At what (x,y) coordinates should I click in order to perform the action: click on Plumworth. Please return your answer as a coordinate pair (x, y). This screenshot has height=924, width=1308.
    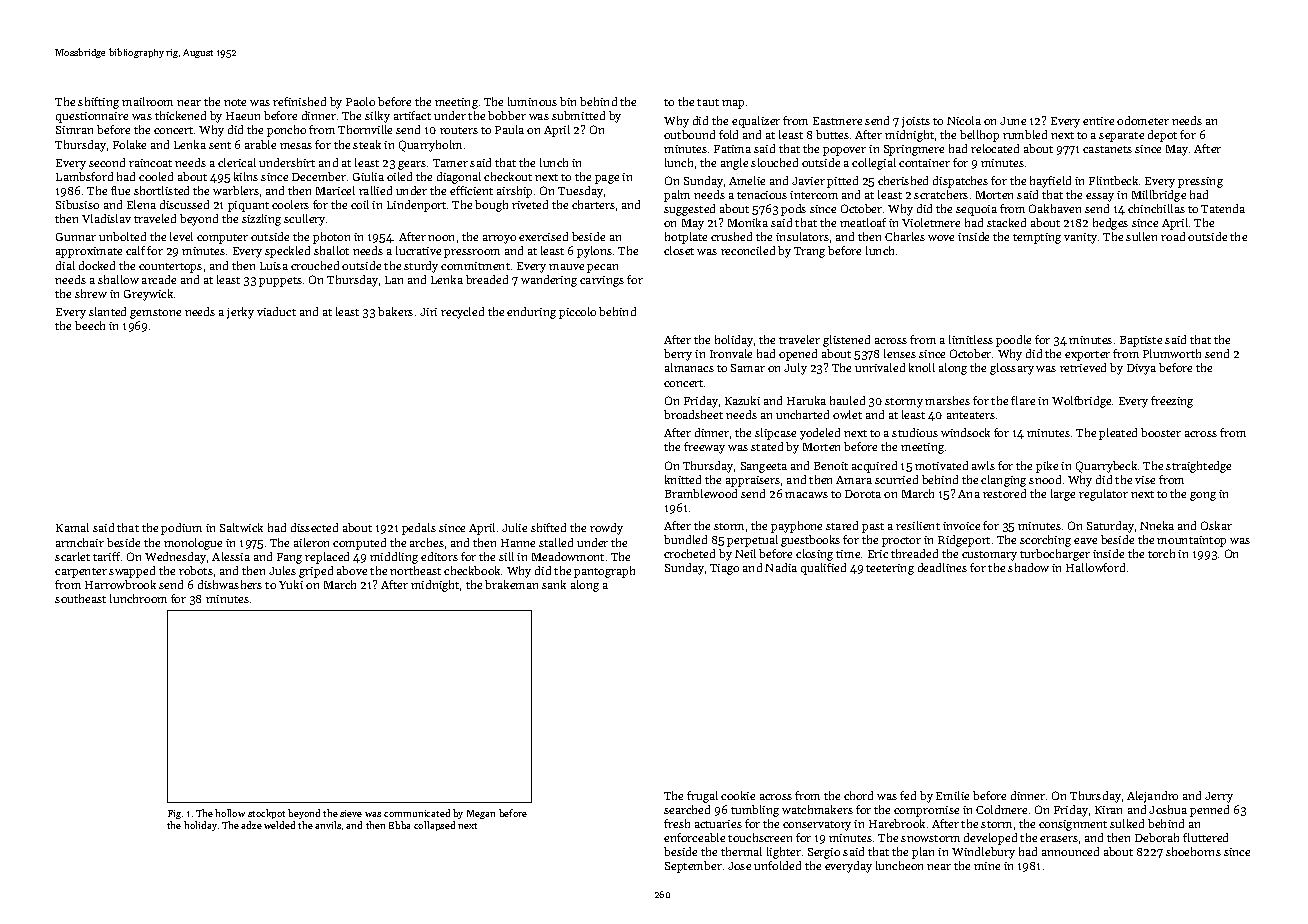
    Looking at the image, I should click on (1172, 353).
